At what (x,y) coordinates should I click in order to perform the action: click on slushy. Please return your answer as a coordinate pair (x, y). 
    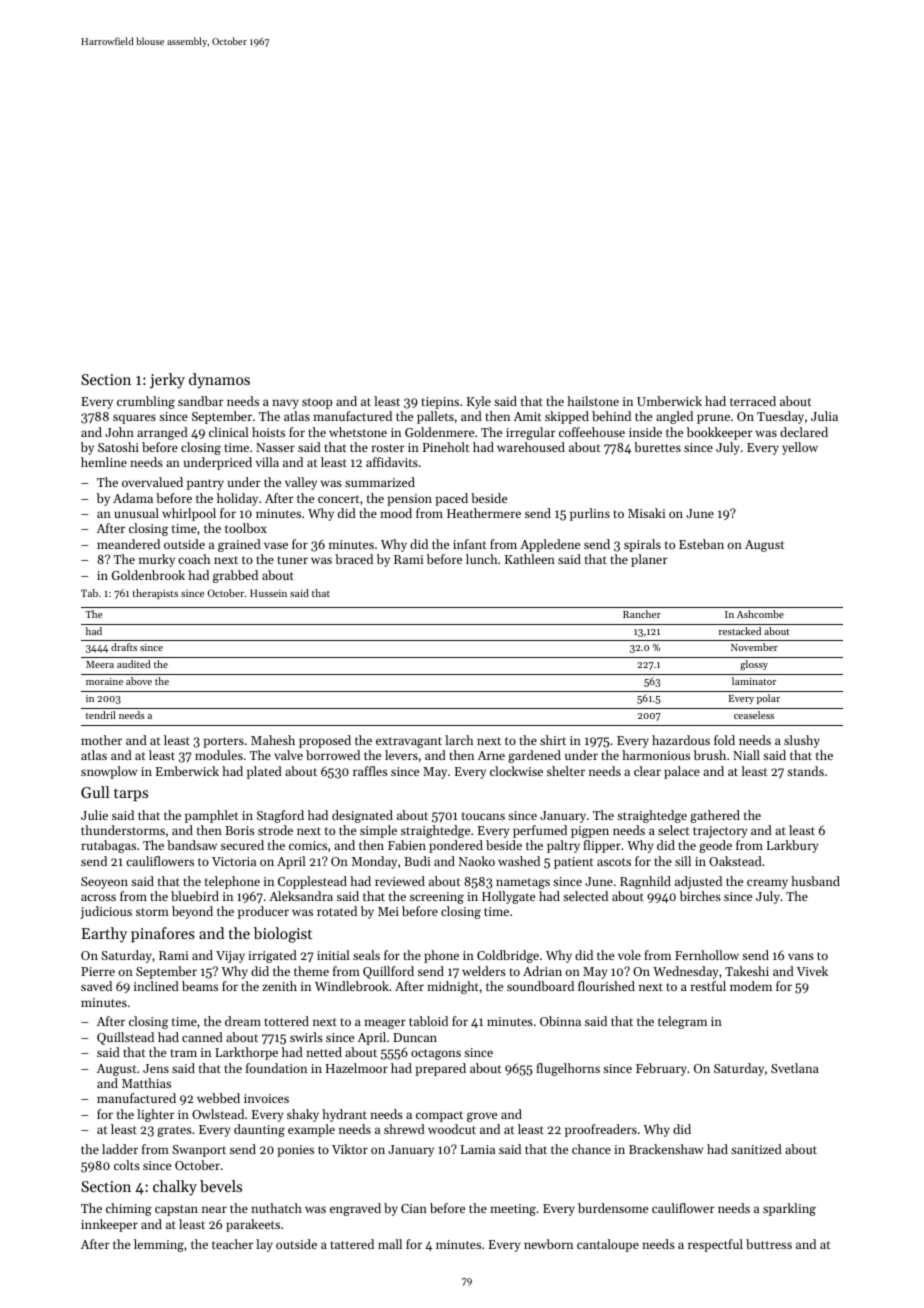
    Looking at the image, I should click on (802, 741).
